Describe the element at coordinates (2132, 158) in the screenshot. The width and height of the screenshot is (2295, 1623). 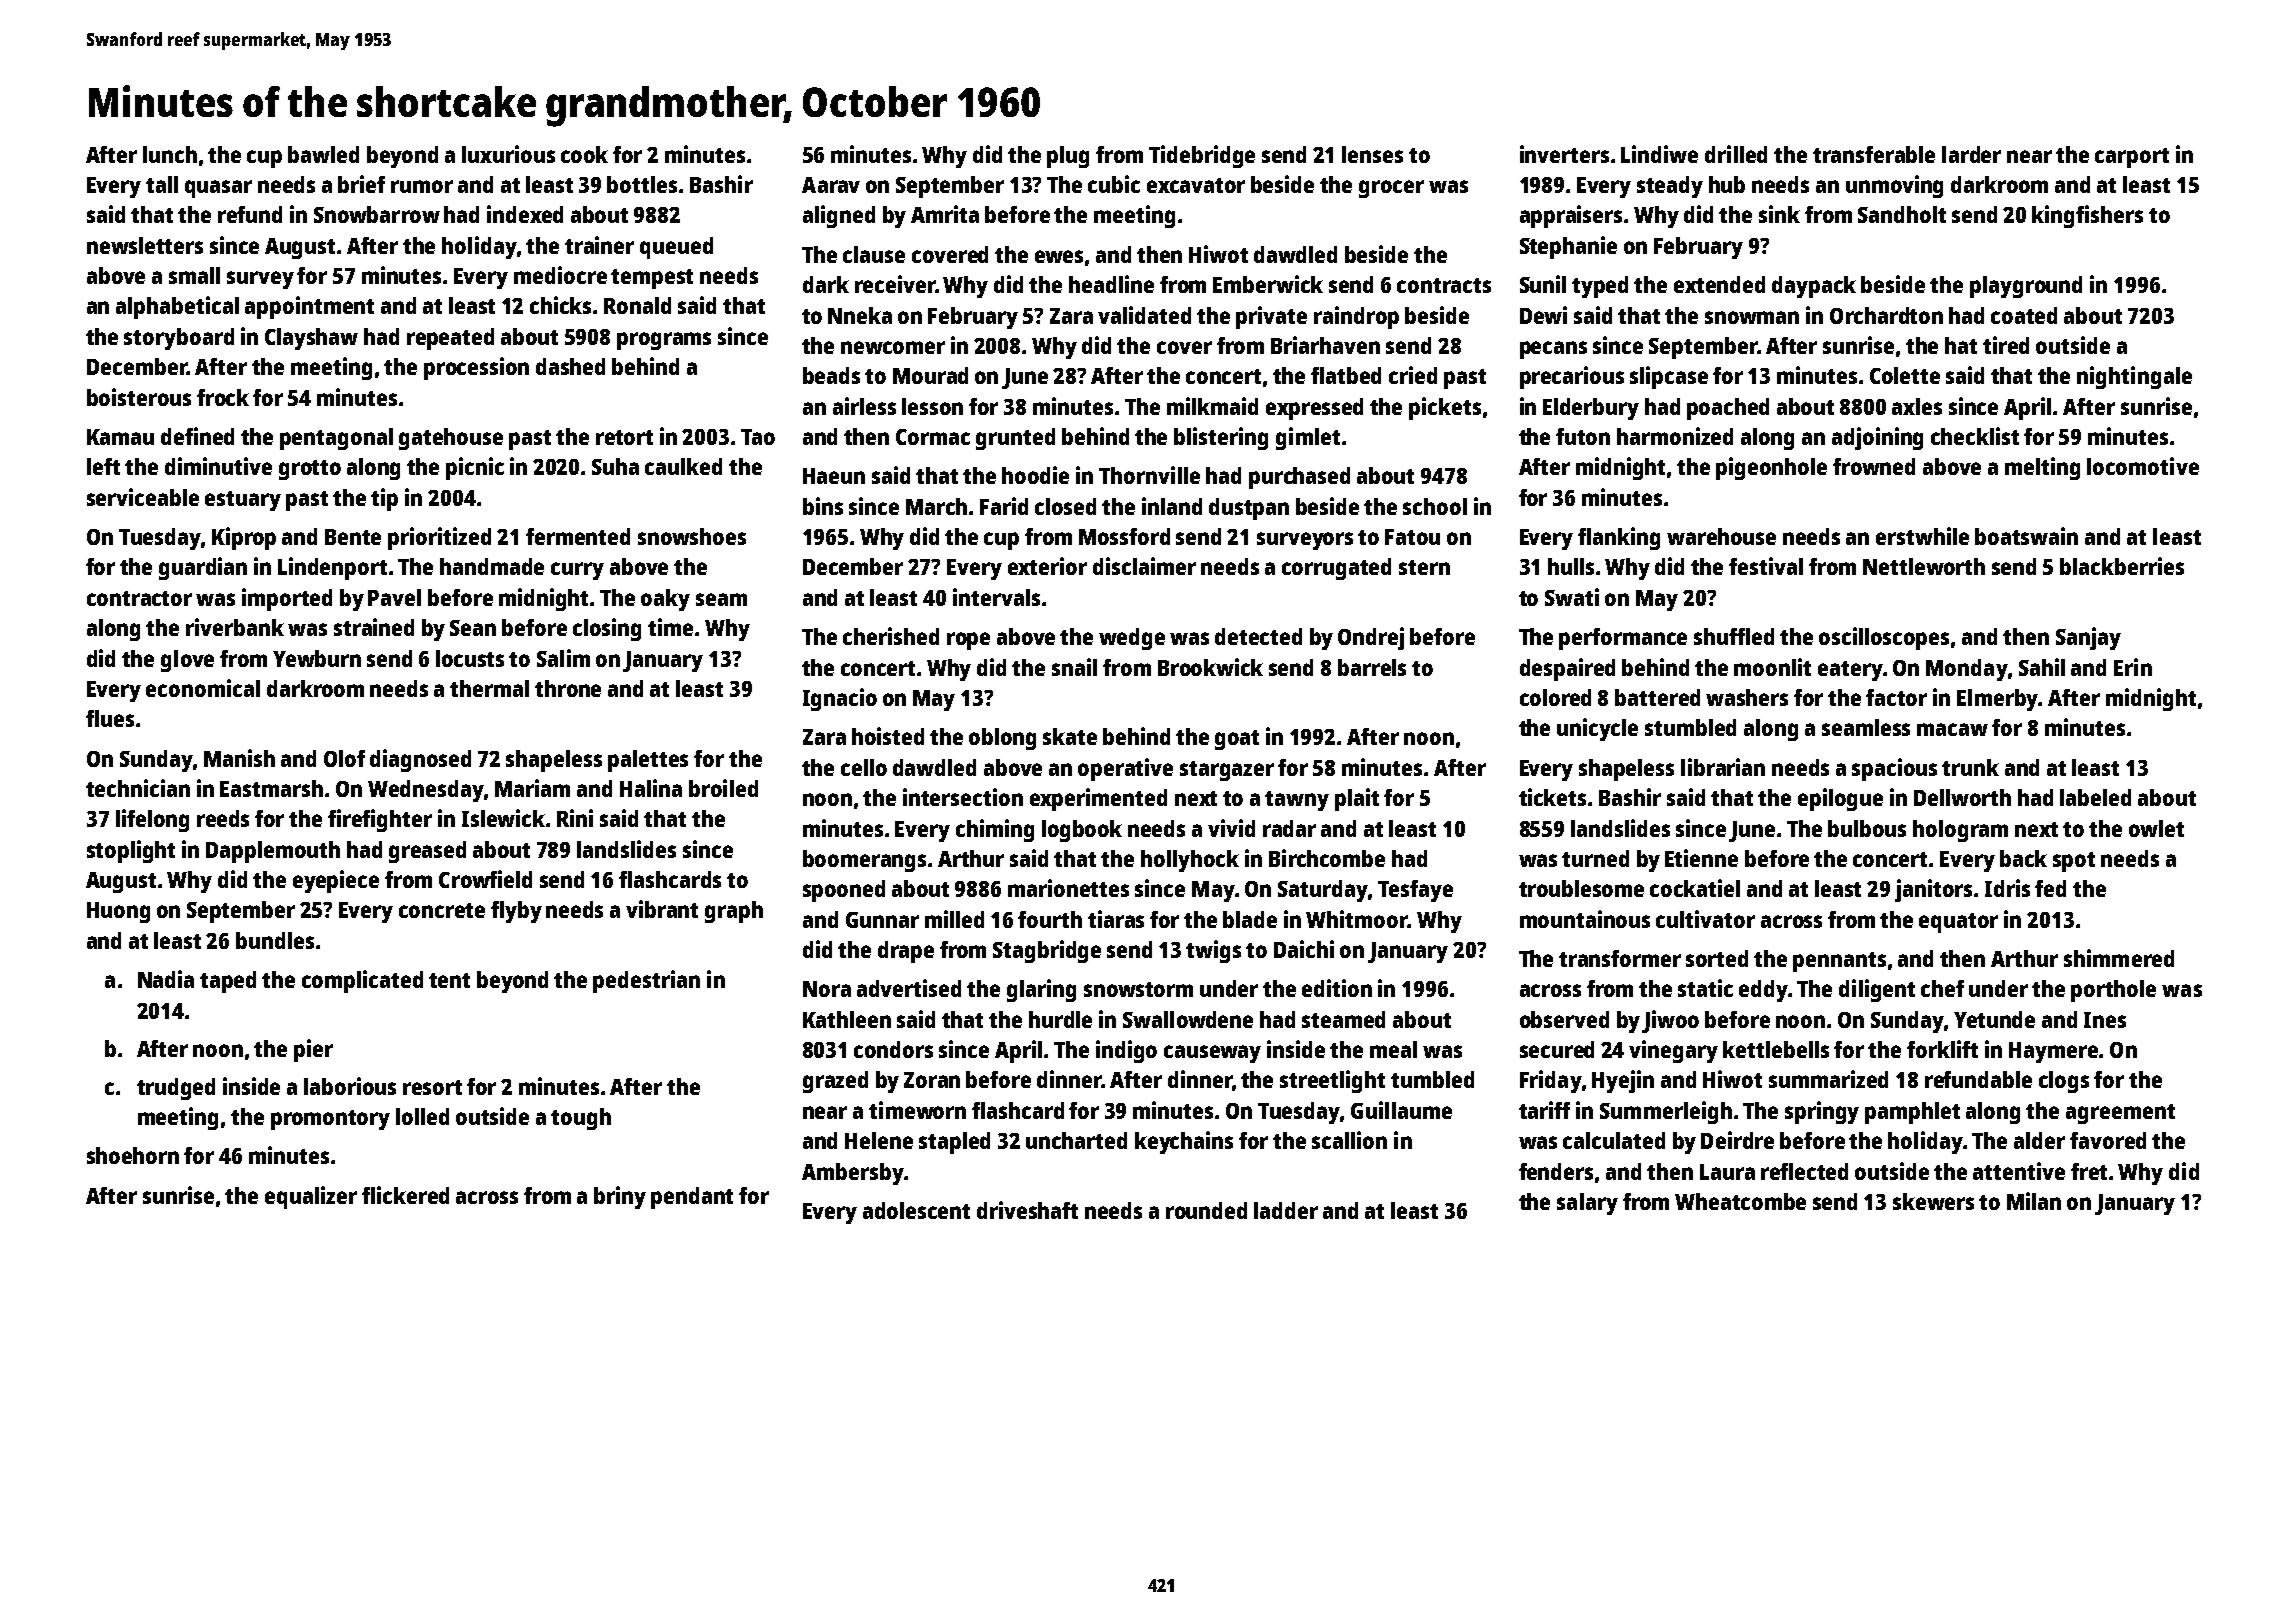
I see `carport` at that location.
